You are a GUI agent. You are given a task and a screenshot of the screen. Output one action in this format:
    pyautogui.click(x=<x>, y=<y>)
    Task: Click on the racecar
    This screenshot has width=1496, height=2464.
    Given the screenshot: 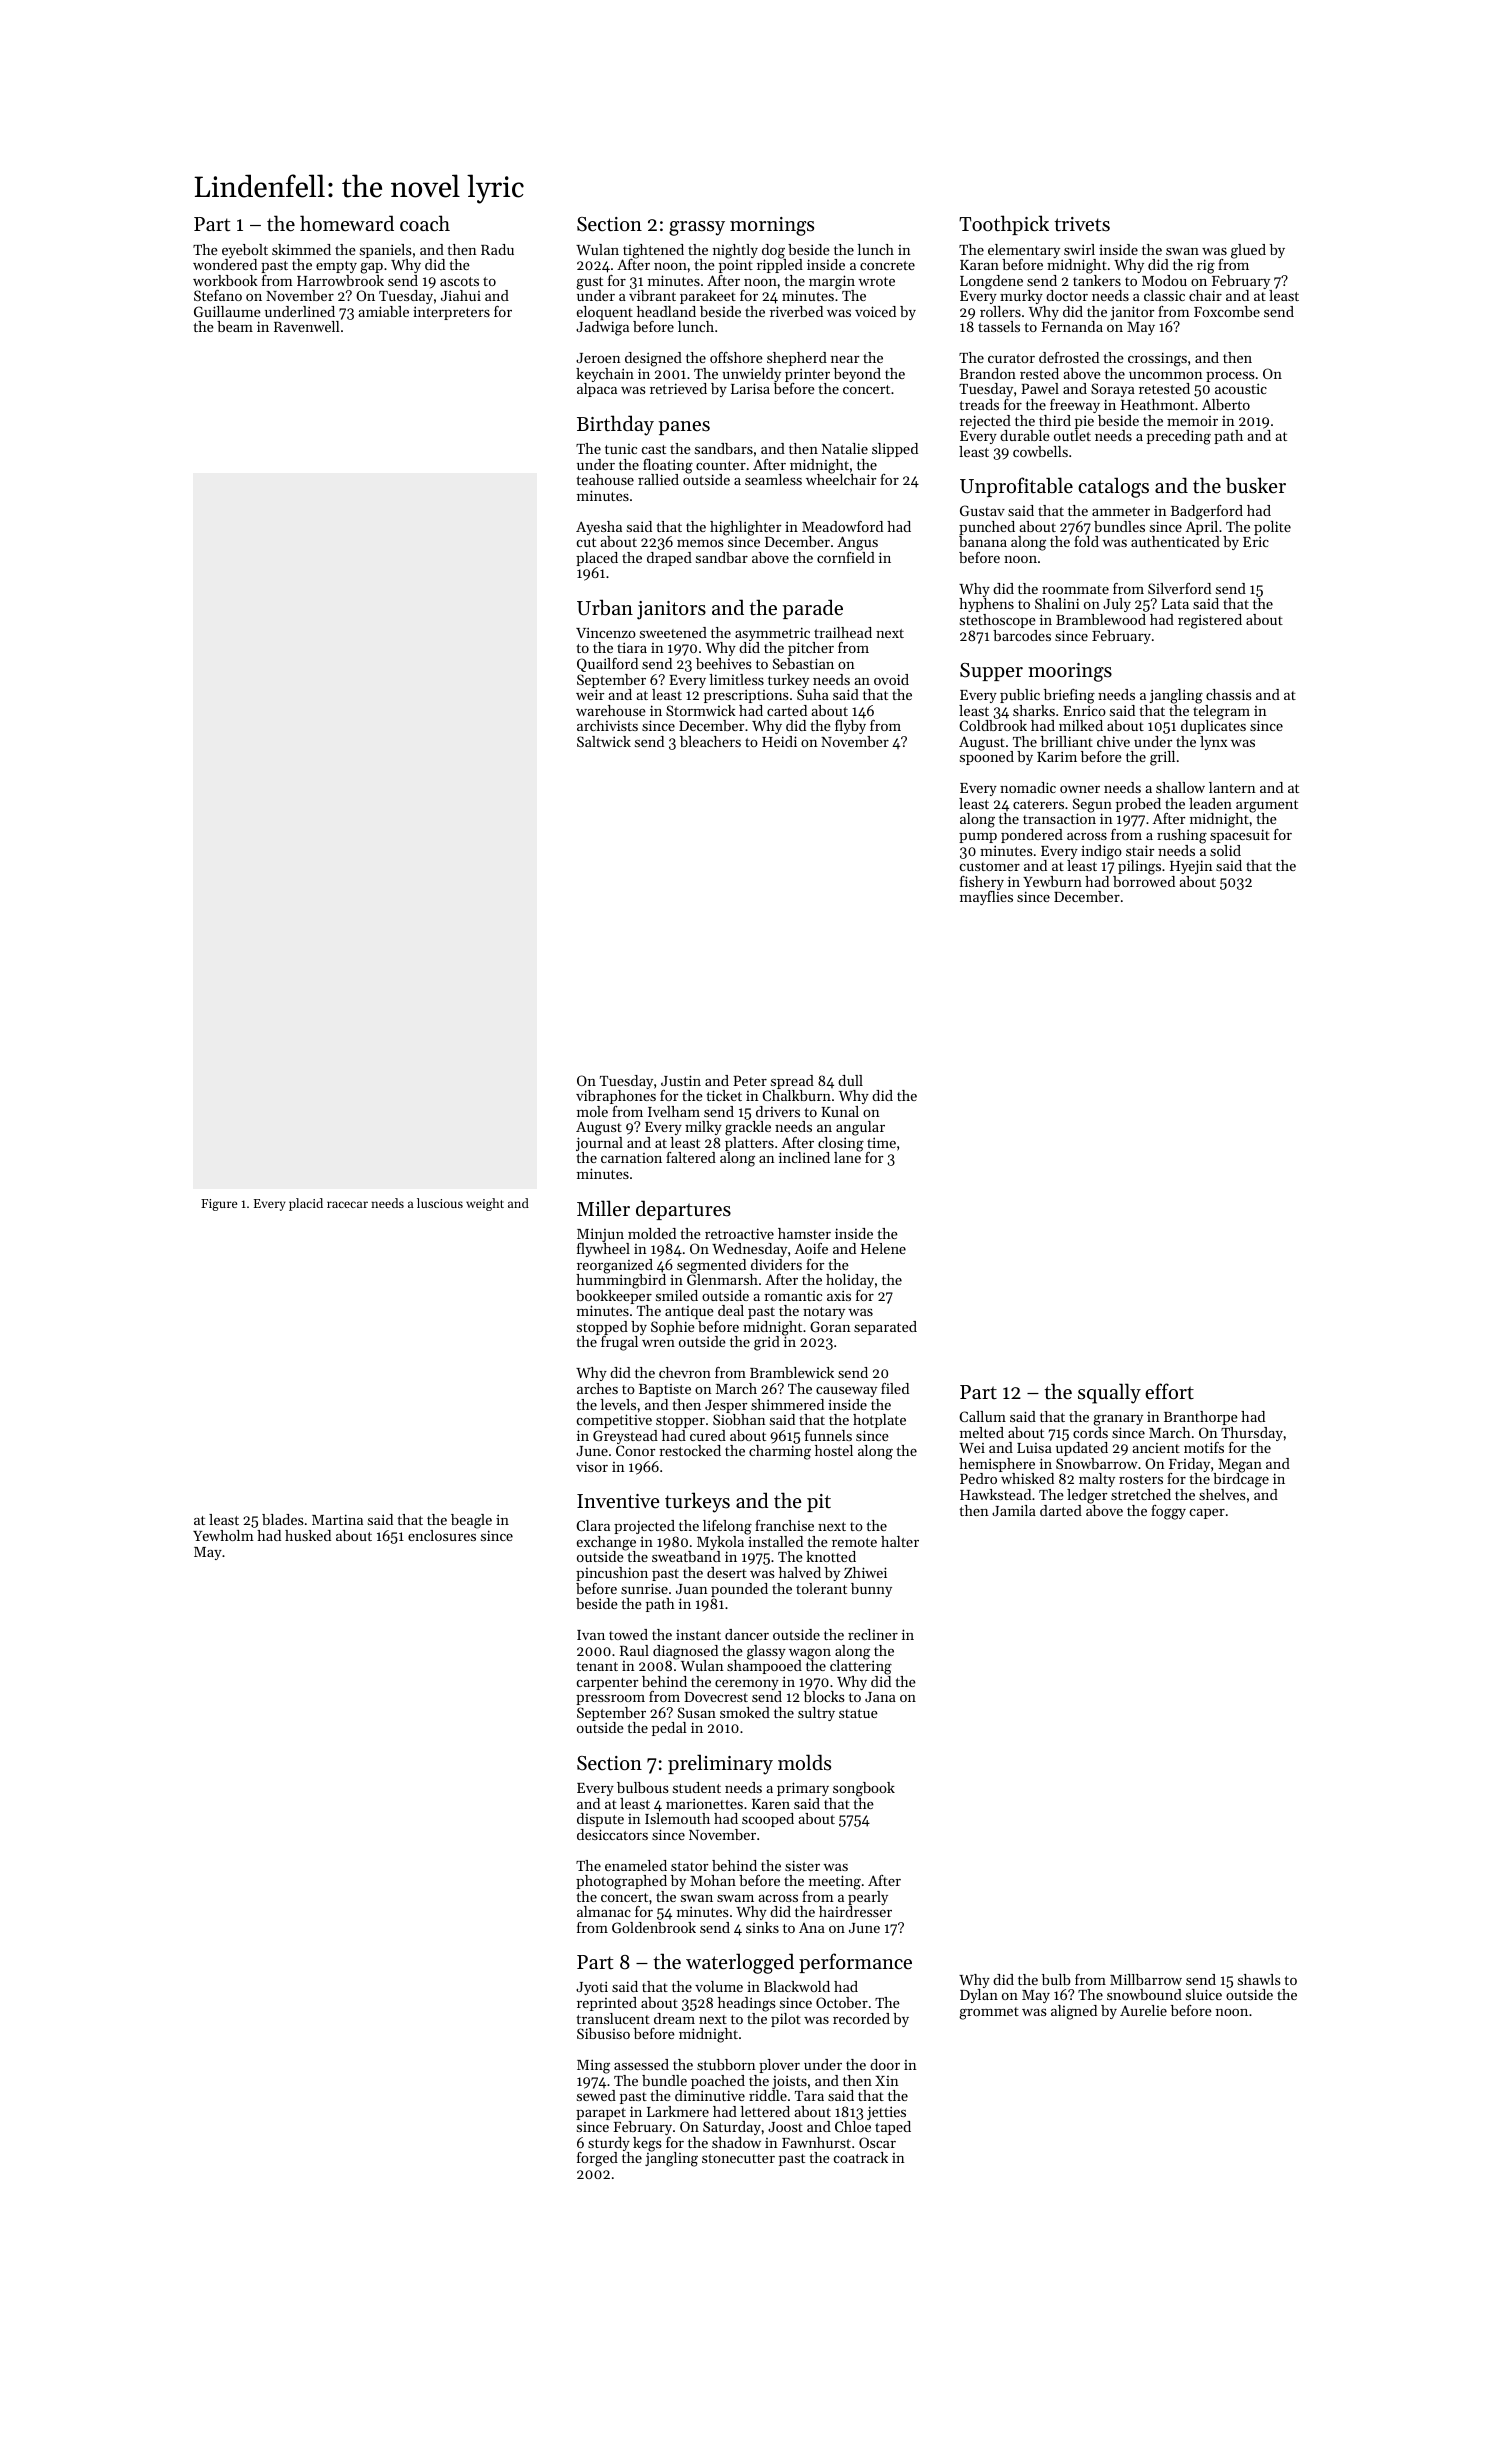 What is the action you would take?
    pyautogui.click(x=347, y=1204)
